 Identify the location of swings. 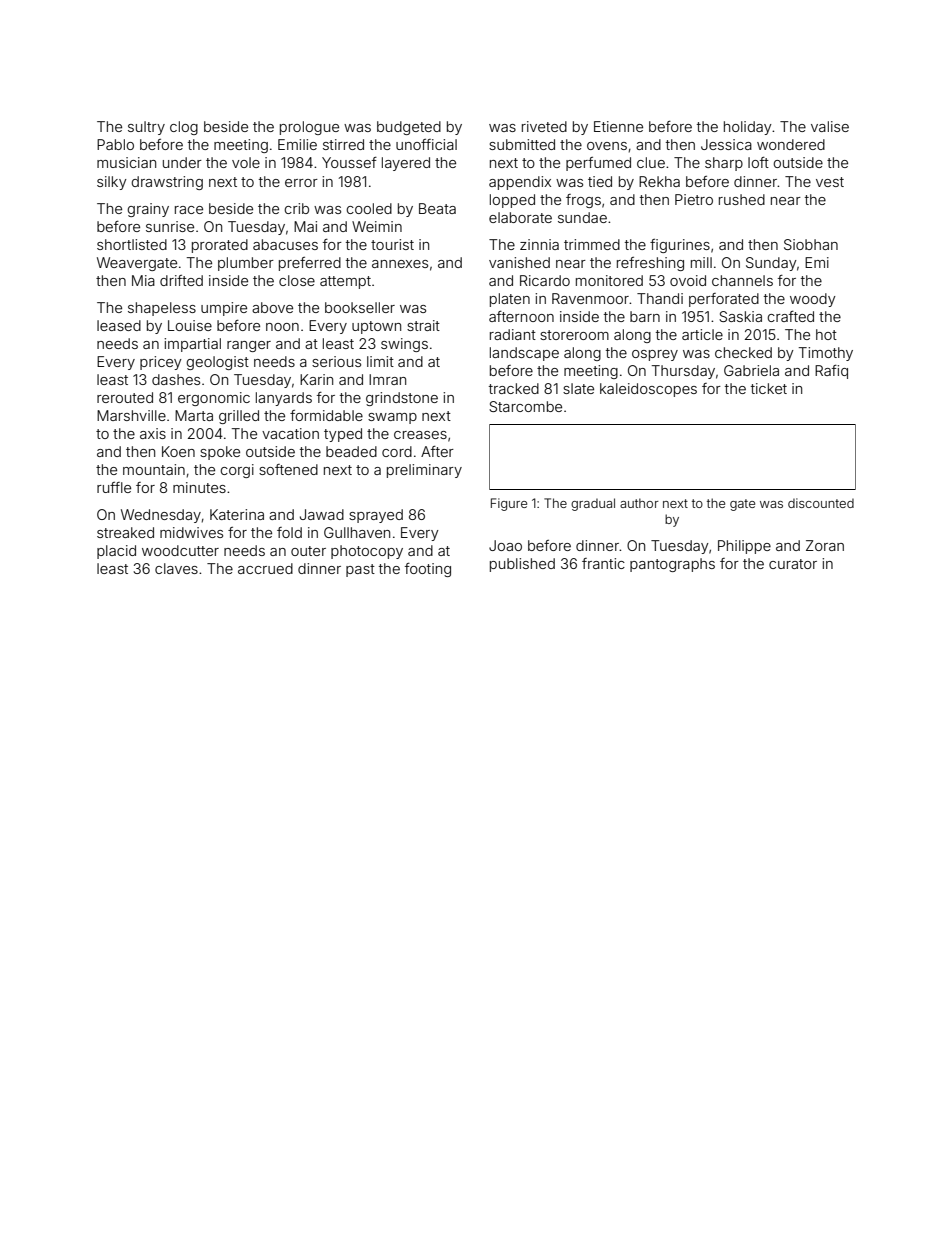
(404, 345).
